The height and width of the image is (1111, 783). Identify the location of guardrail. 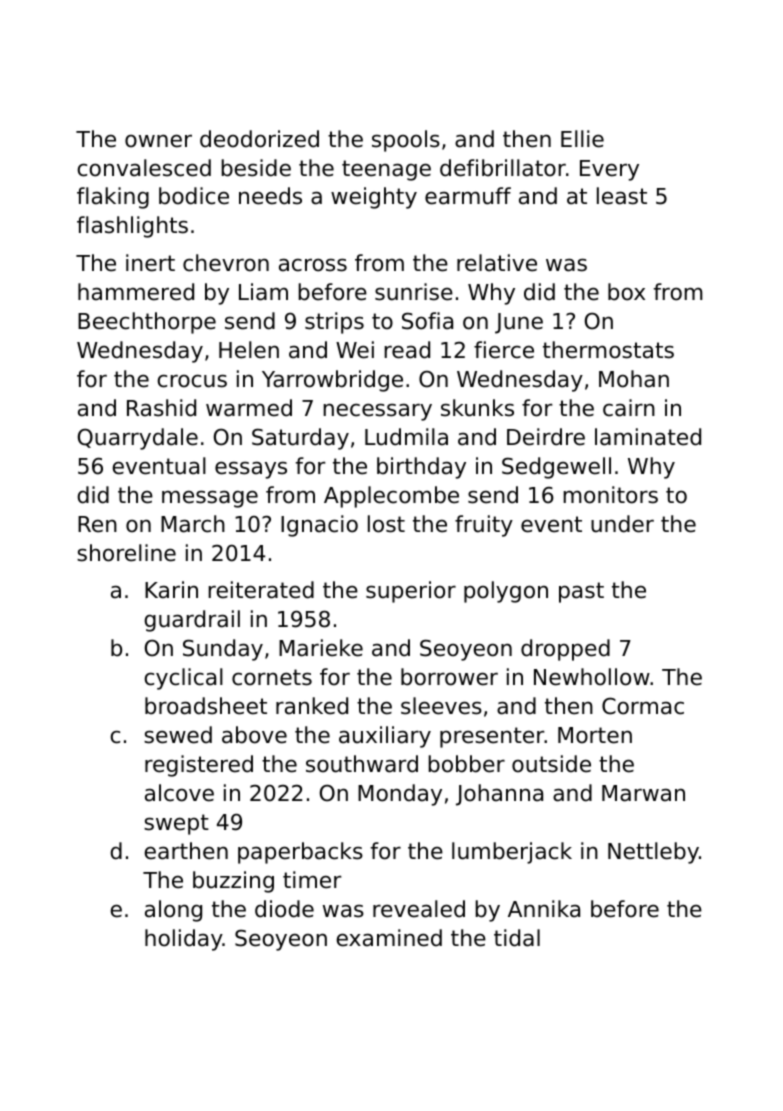
(192, 621).
